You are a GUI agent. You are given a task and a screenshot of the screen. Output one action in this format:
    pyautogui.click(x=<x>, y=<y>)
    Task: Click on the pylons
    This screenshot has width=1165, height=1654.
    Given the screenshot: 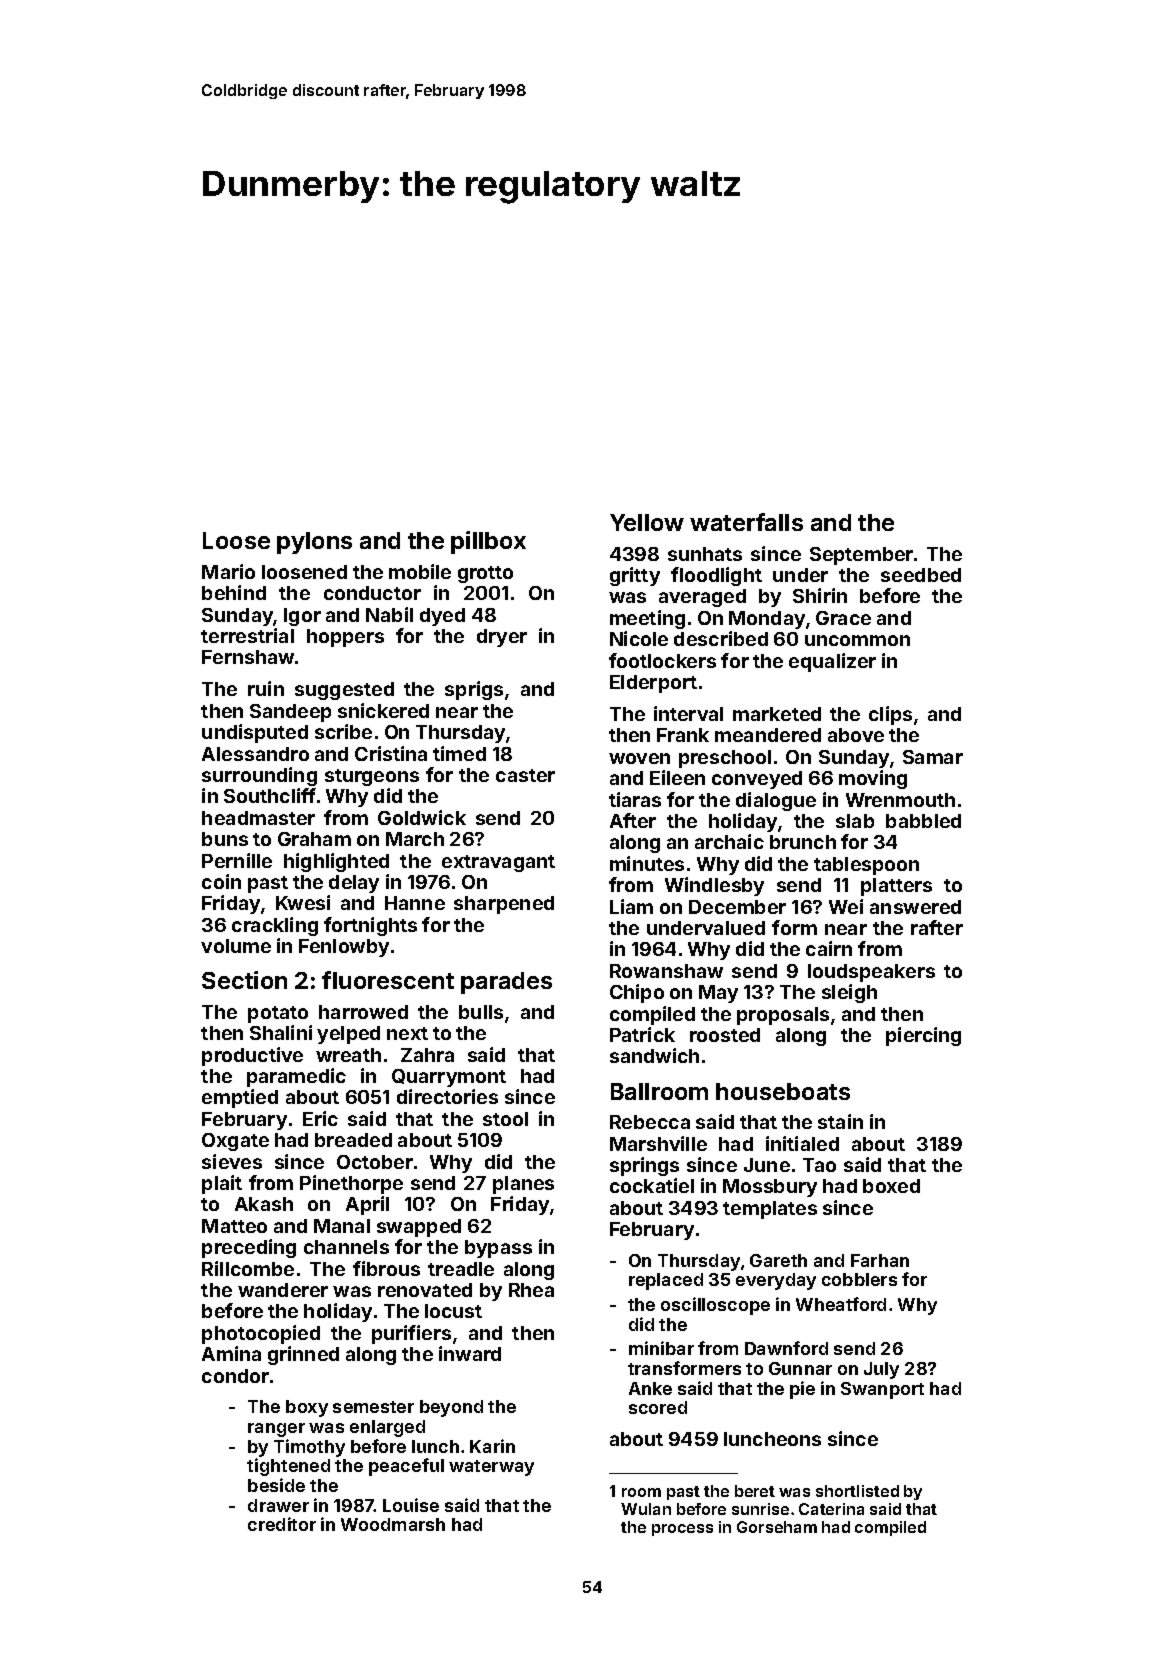 What is the action you would take?
    pyautogui.click(x=314, y=543)
